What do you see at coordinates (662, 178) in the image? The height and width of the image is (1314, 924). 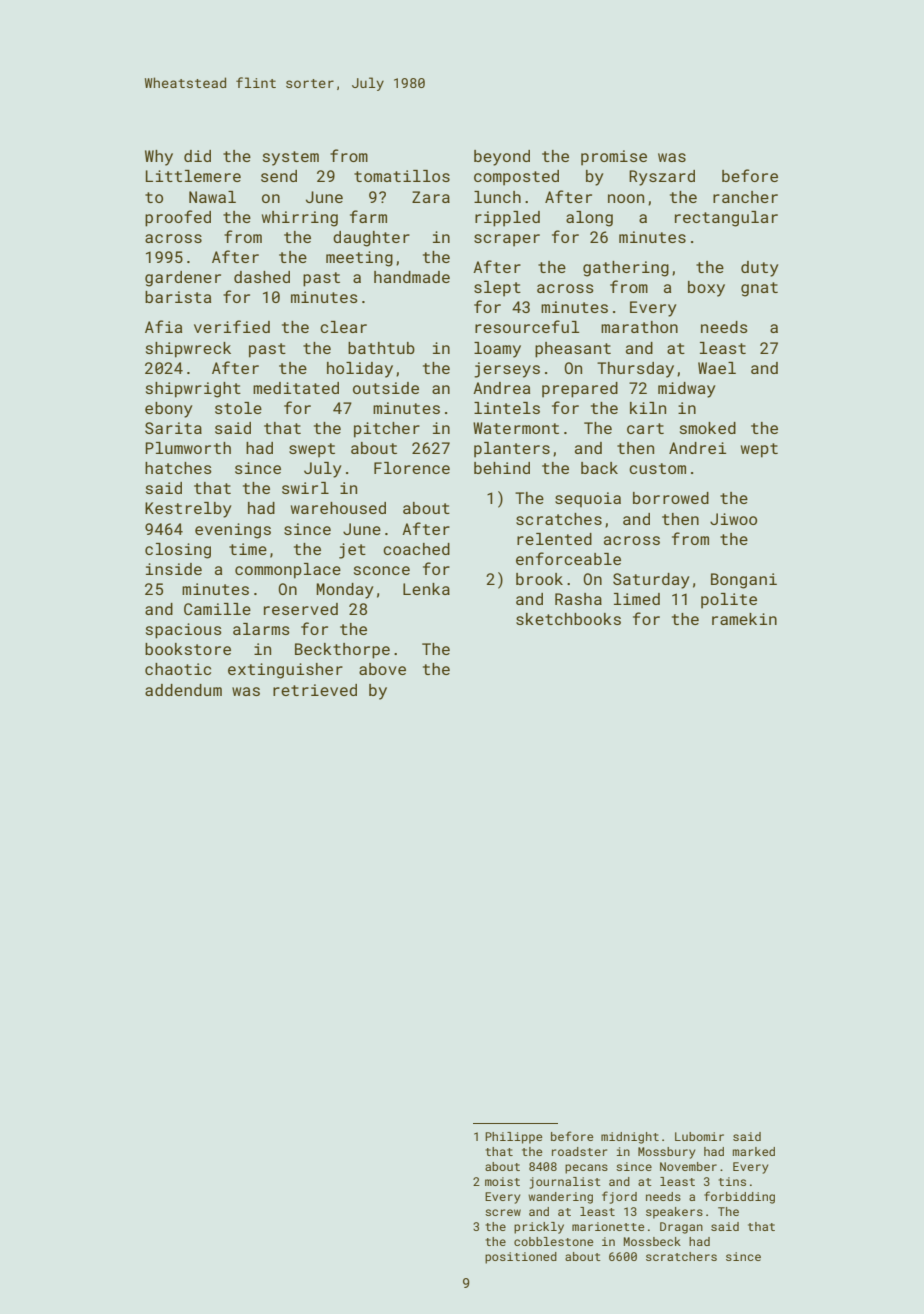 I see `Ryszard` at bounding box center [662, 178].
